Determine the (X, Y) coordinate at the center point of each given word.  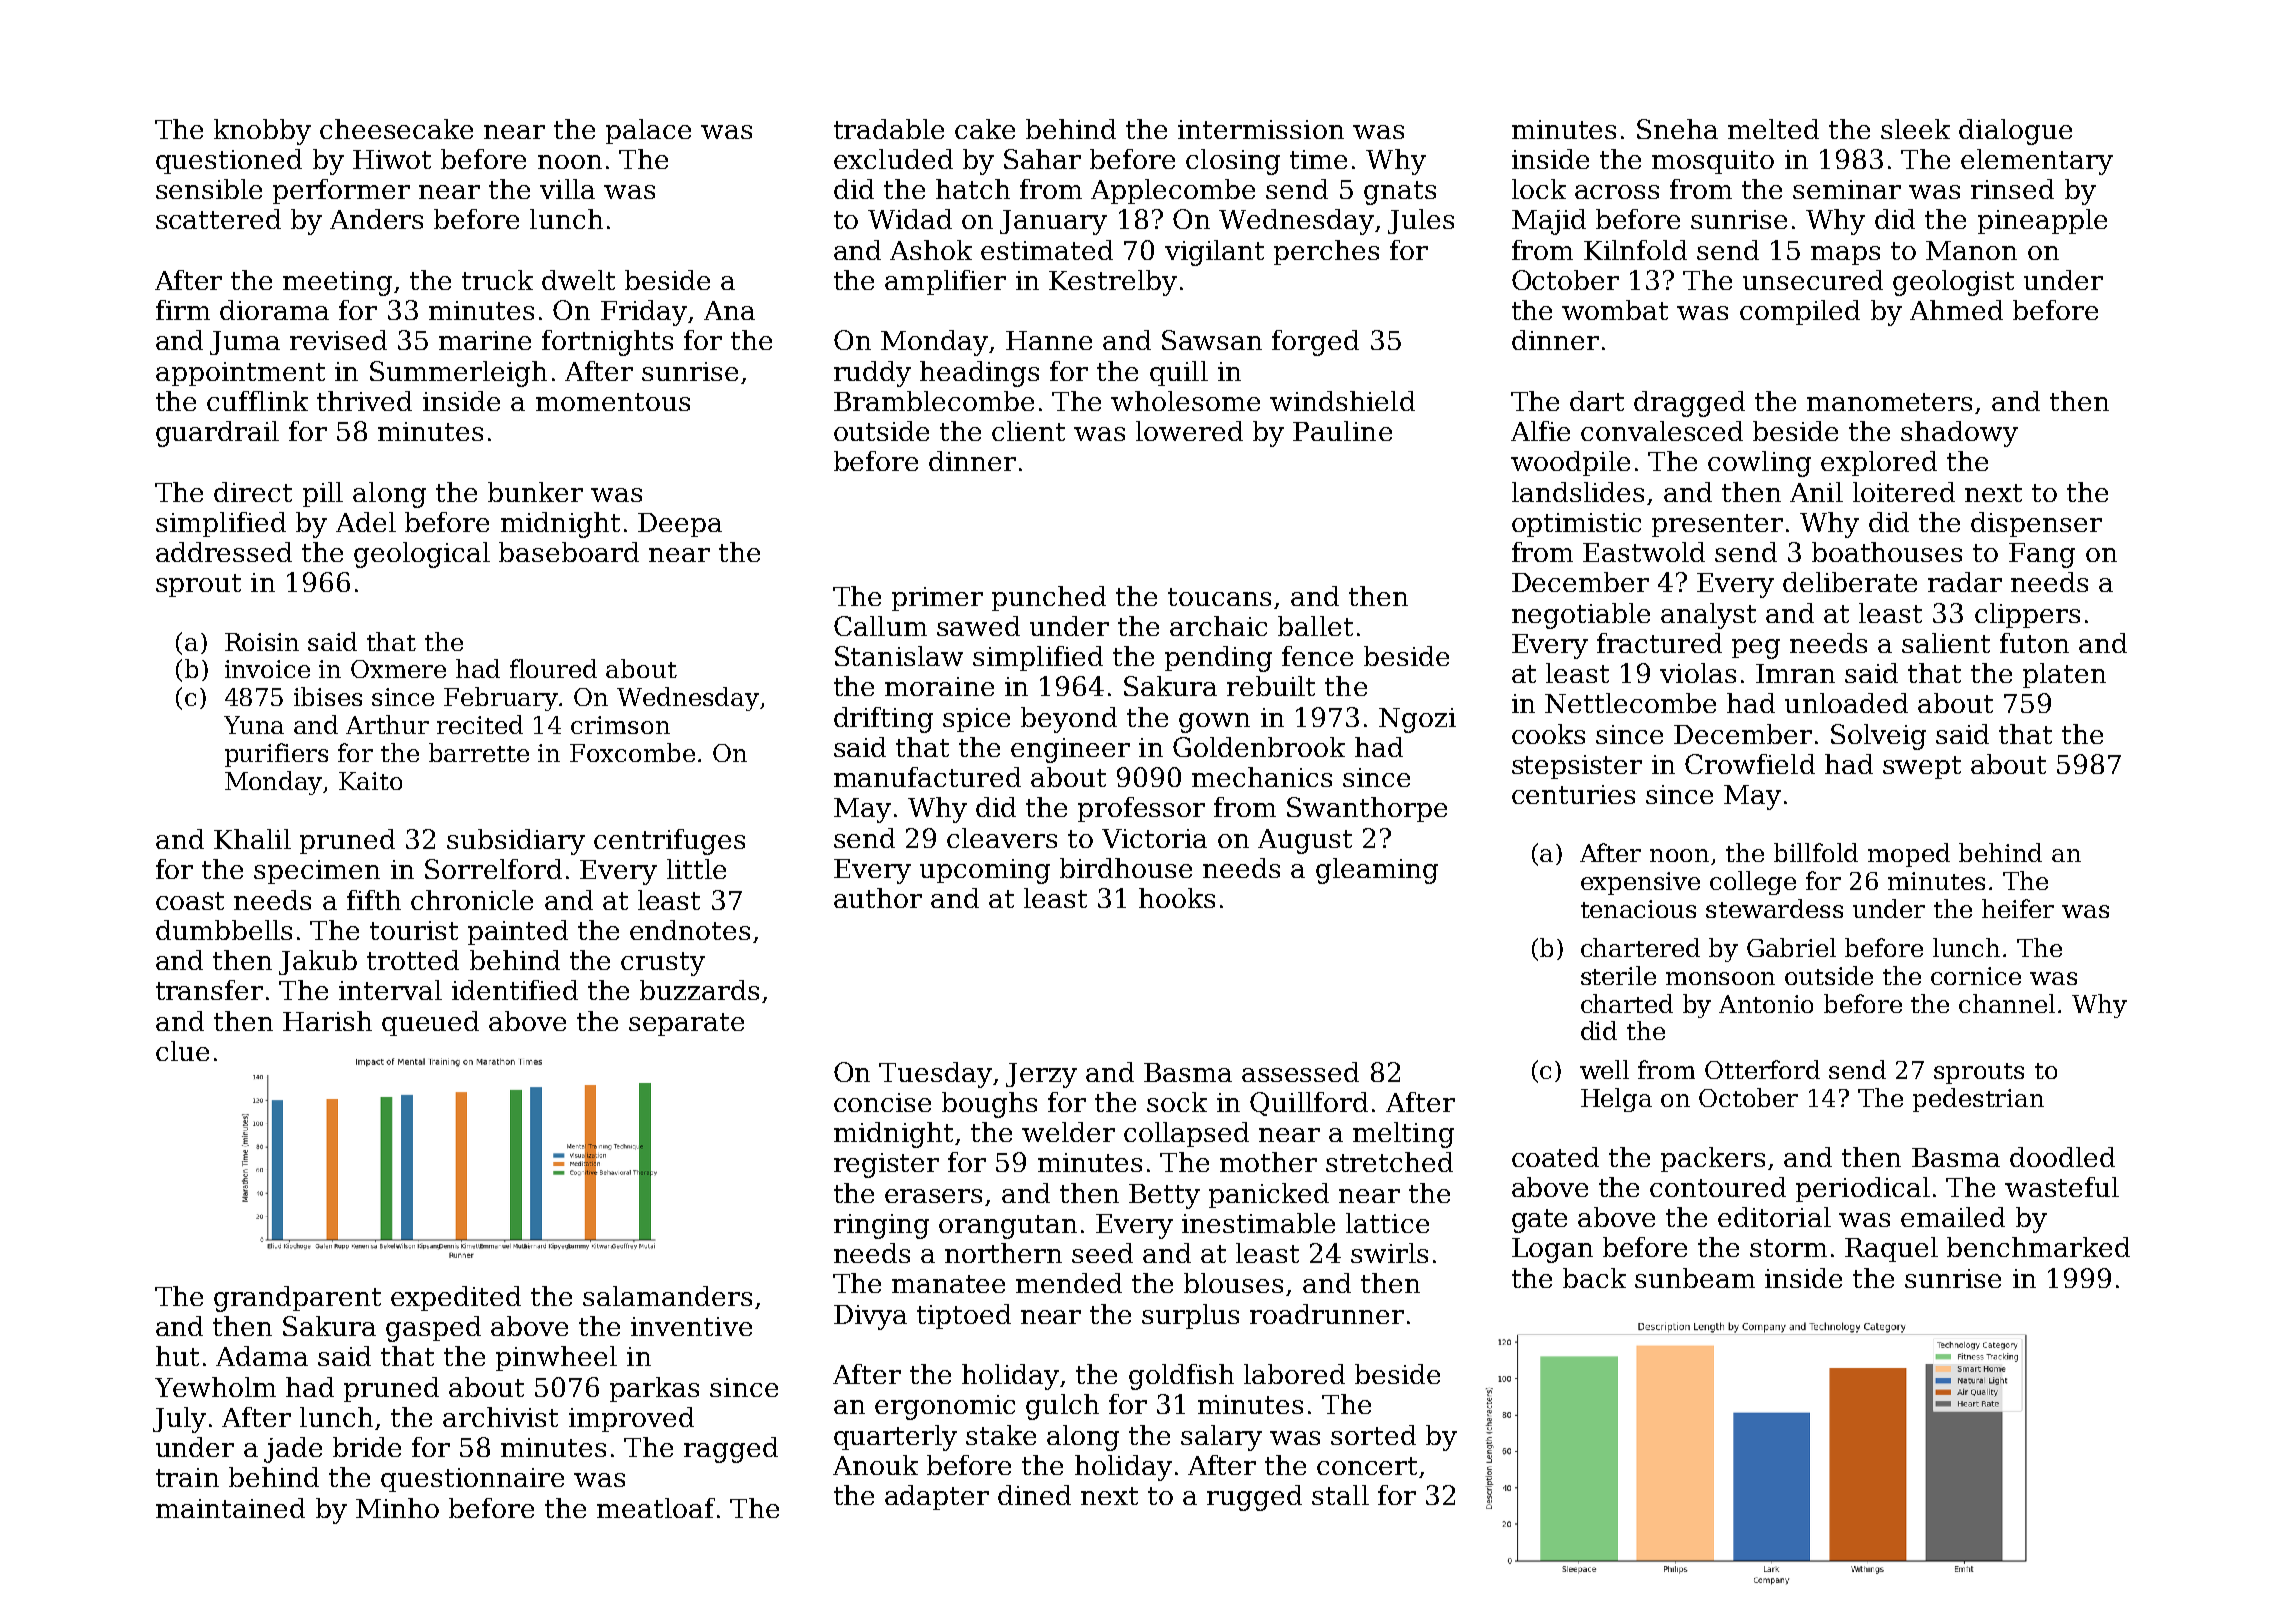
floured (553, 668)
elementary (2037, 162)
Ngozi (1417, 720)
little (696, 869)
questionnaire (472, 1480)
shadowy (1959, 434)
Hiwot (392, 159)
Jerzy (1041, 1075)
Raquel (1891, 1249)
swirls (1389, 1253)
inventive (691, 1326)
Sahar (1042, 159)
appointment (240, 374)
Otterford (1762, 1069)
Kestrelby (1113, 283)
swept (1922, 767)
